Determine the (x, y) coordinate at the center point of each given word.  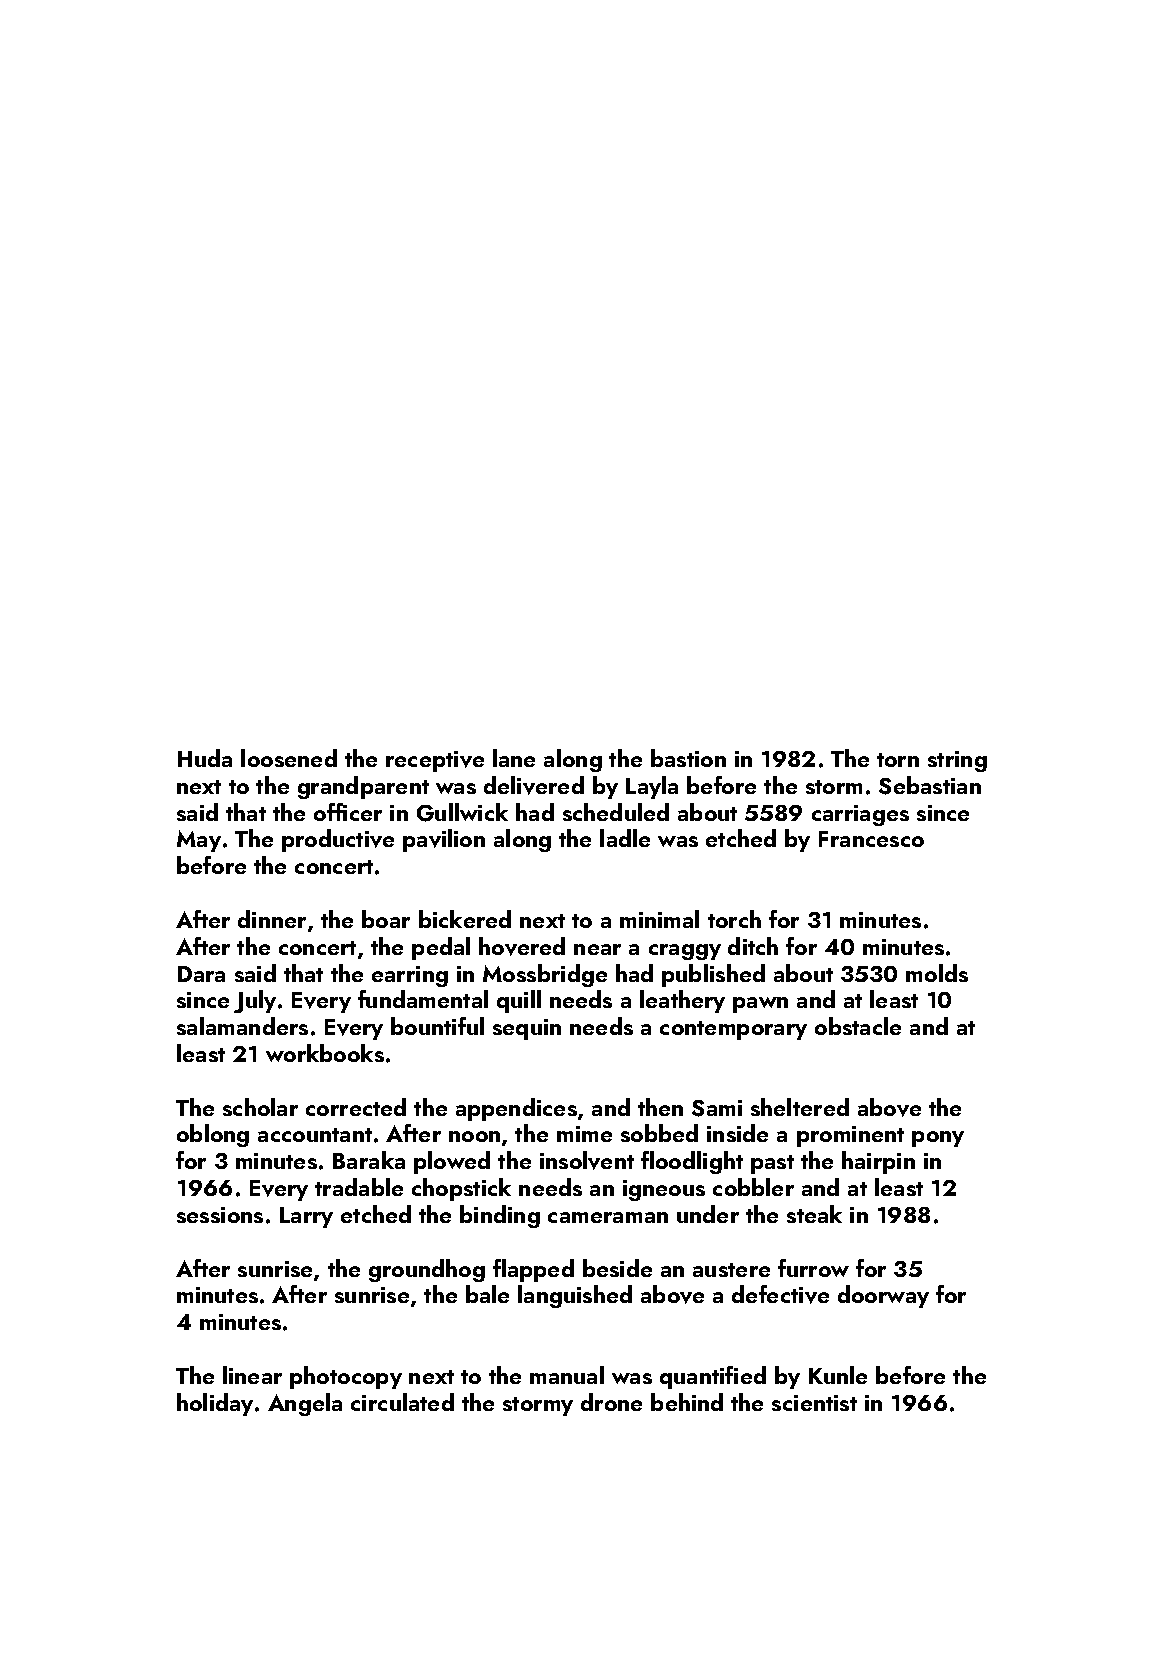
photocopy (346, 1377)
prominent (850, 1136)
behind (687, 1402)
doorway (883, 1296)
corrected (356, 1107)
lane (514, 758)
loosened (289, 758)
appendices (516, 1109)
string (957, 761)
